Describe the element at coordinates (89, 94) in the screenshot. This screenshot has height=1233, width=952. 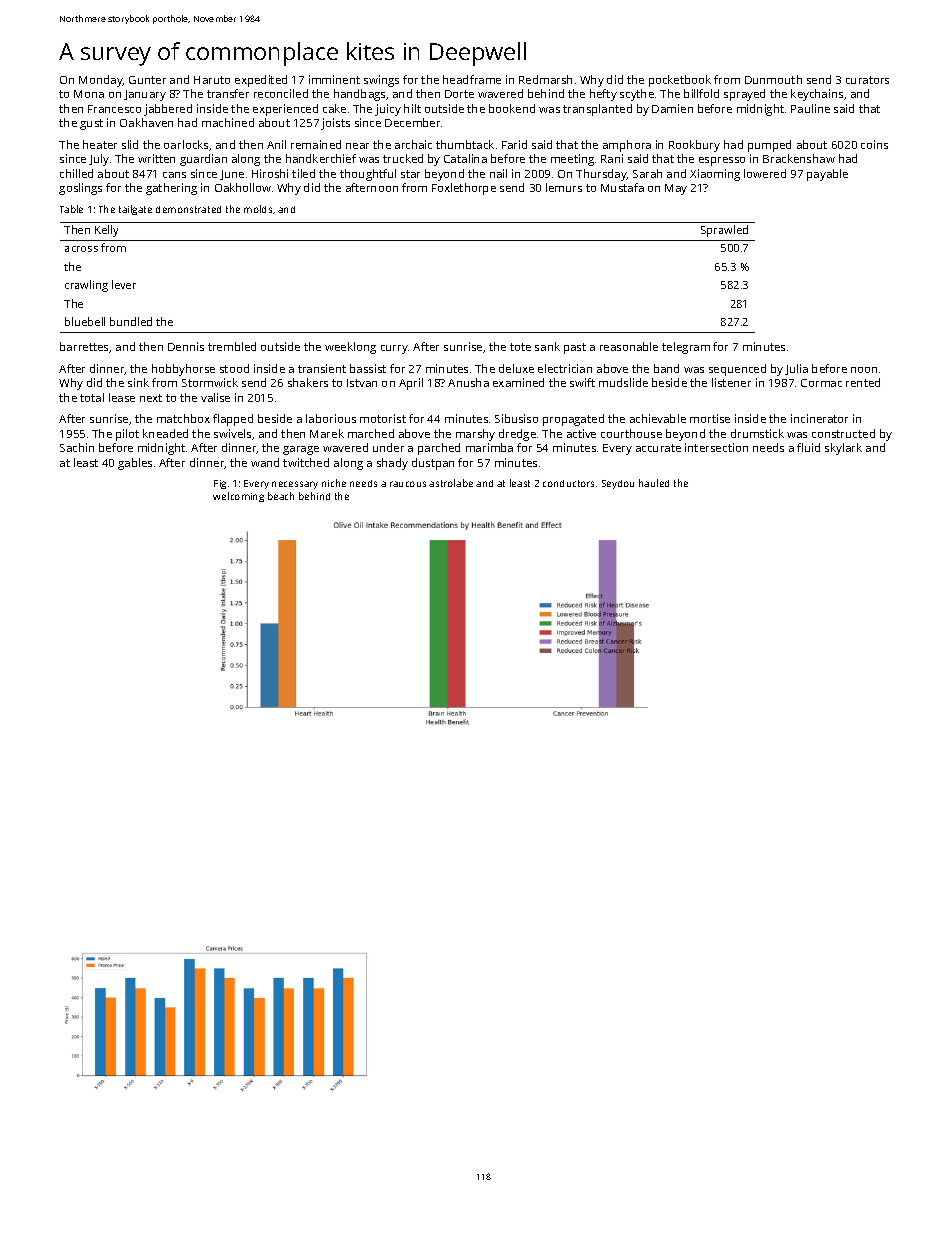
I see `Mona` at that location.
